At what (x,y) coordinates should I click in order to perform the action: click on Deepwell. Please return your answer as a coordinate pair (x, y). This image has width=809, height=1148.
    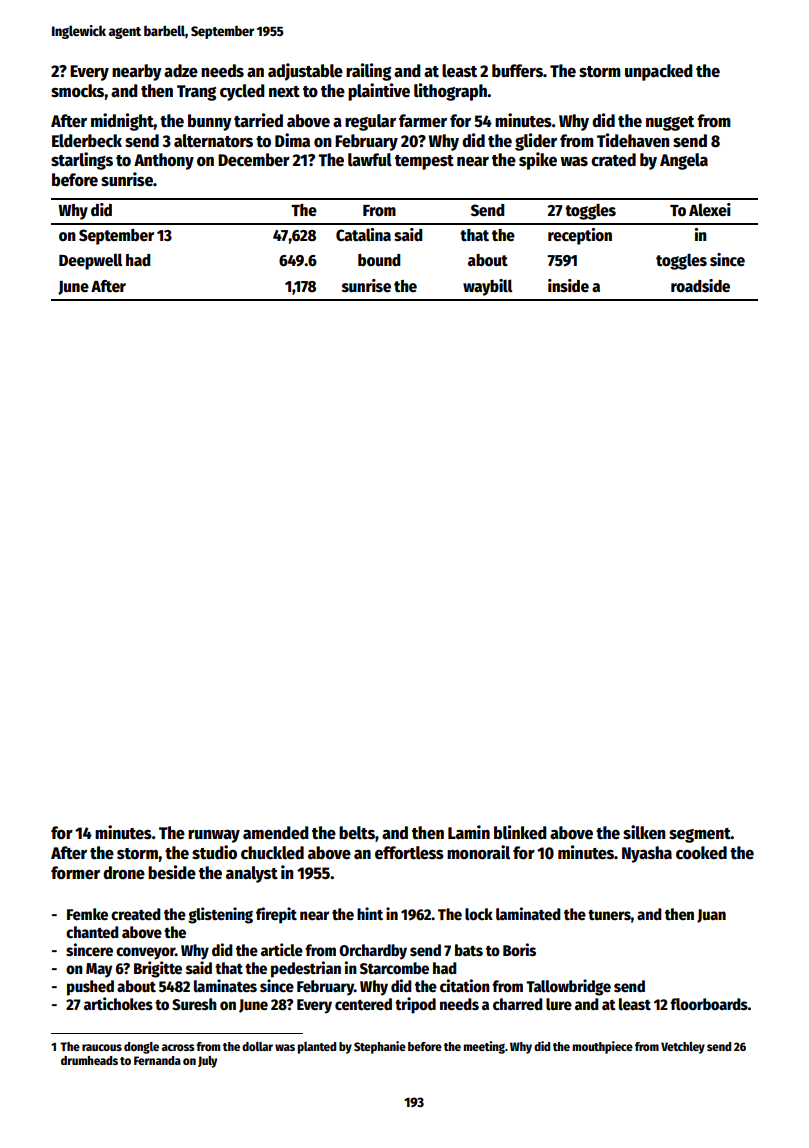
    Looking at the image, I should click on (90, 261).
